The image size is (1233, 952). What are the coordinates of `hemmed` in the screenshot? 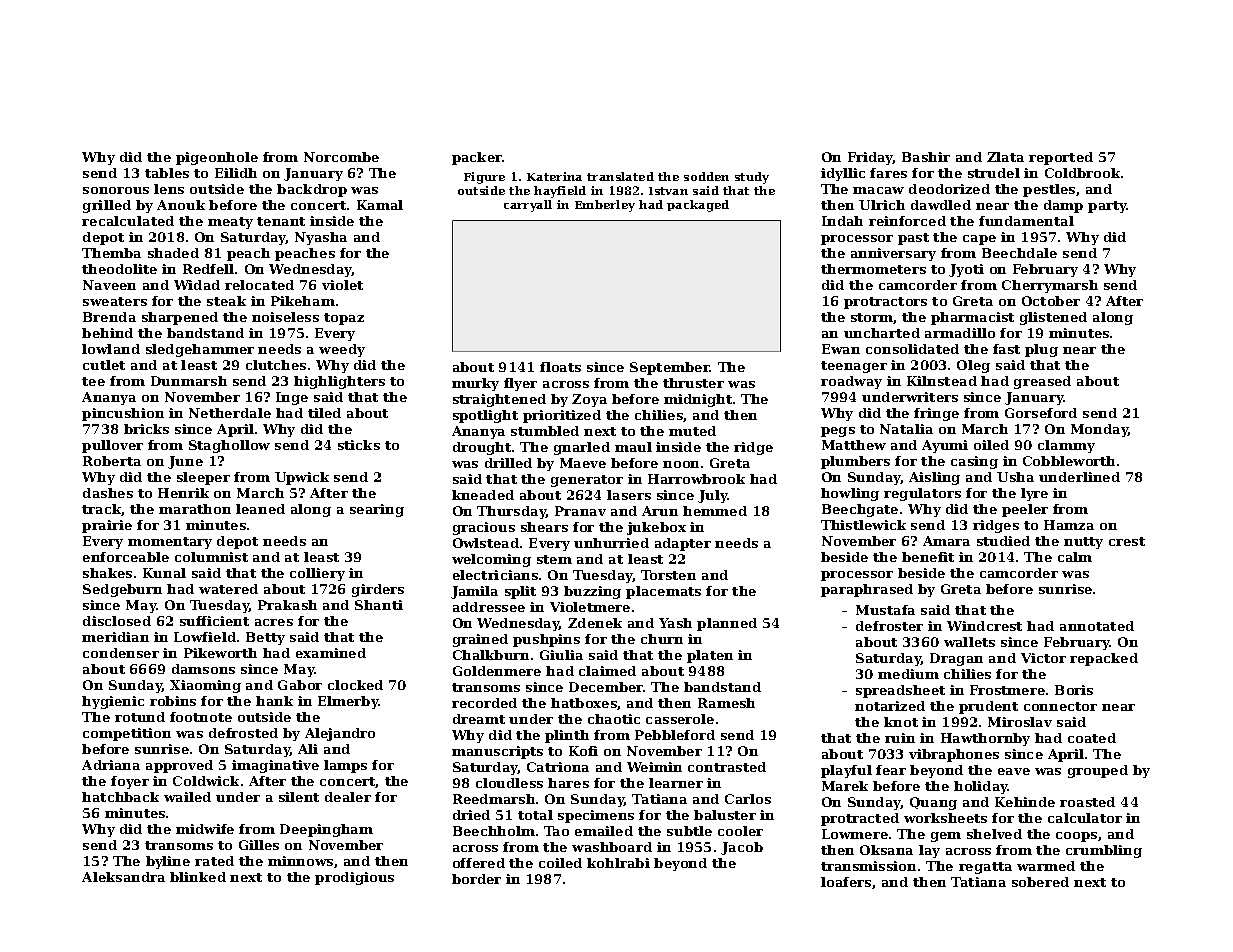 It's located at (715, 511).
